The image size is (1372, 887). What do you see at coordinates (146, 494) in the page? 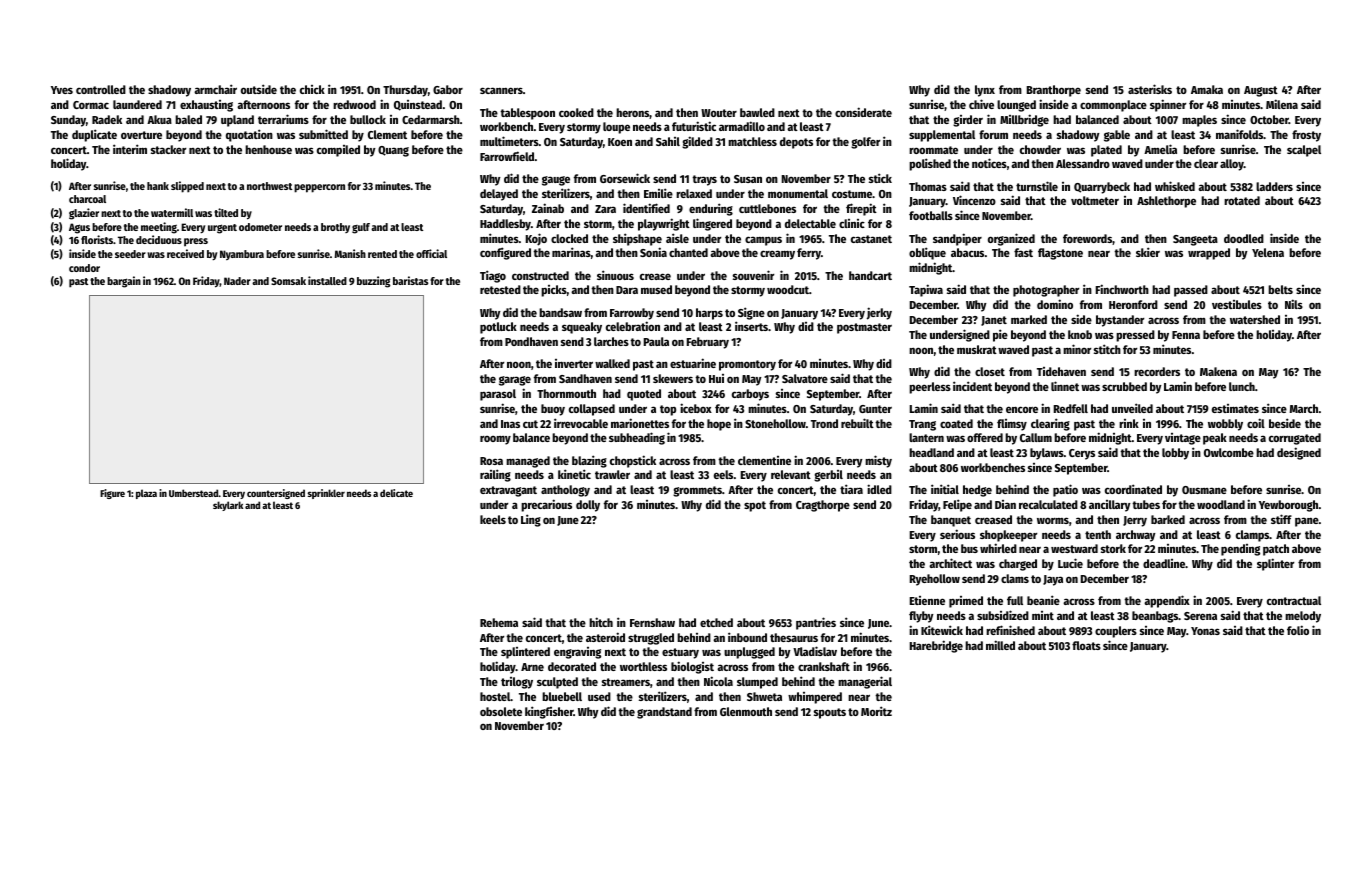
I see `plaza` at bounding box center [146, 494].
